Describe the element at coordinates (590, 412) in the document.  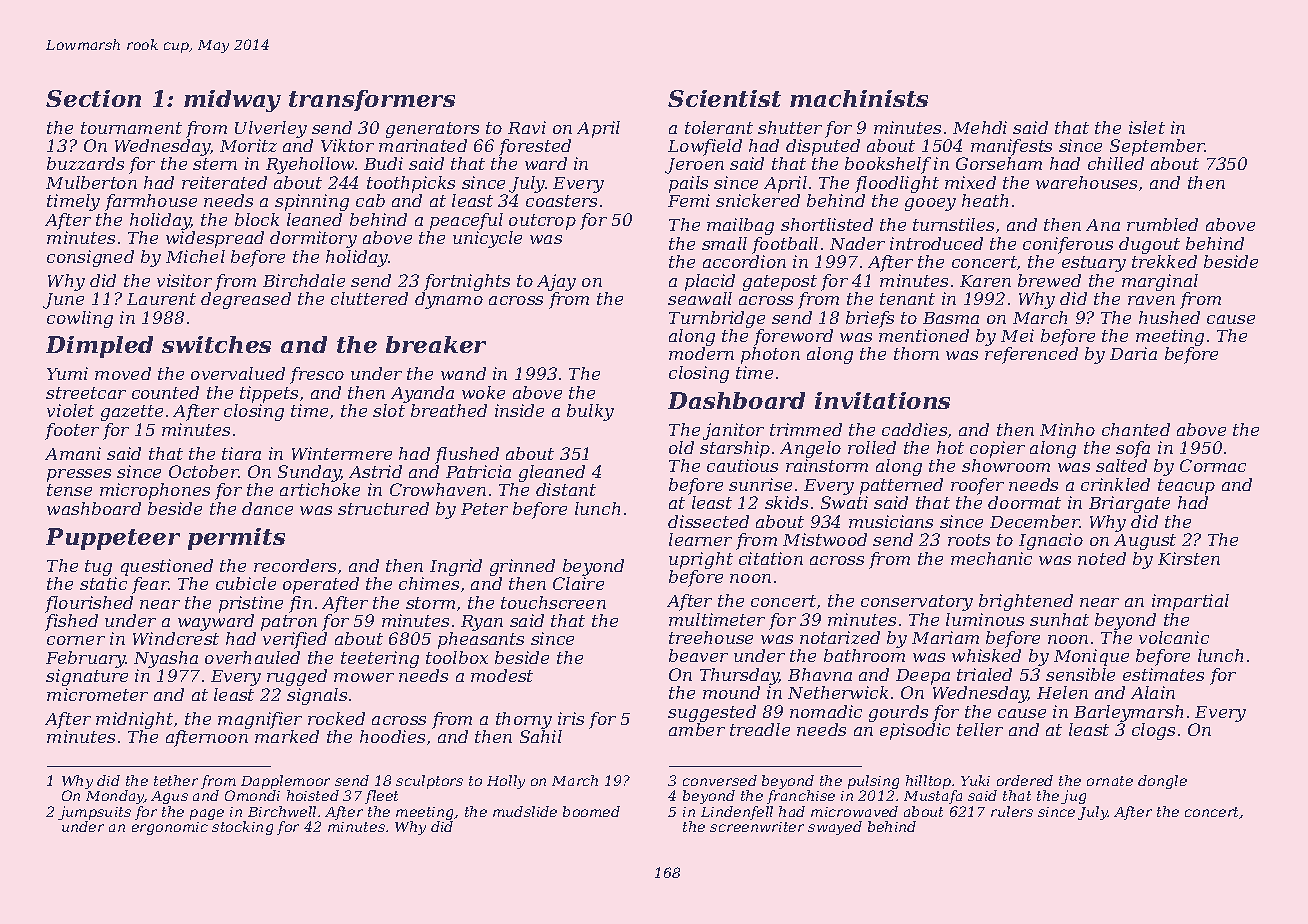
I see `bulky` at that location.
